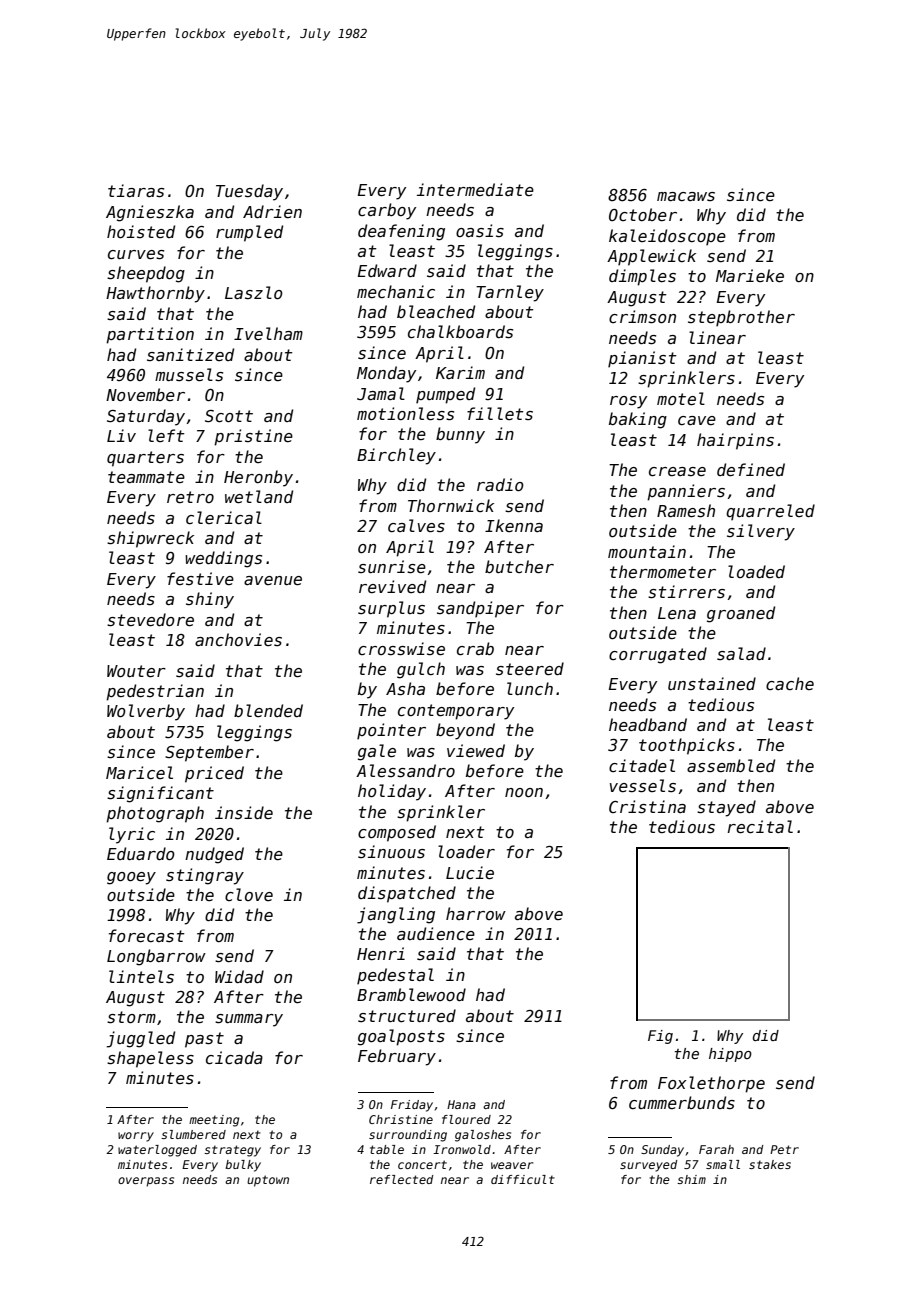 Image resolution: width=924 pixels, height=1308 pixels. I want to click on recital, so click(760, 826).
